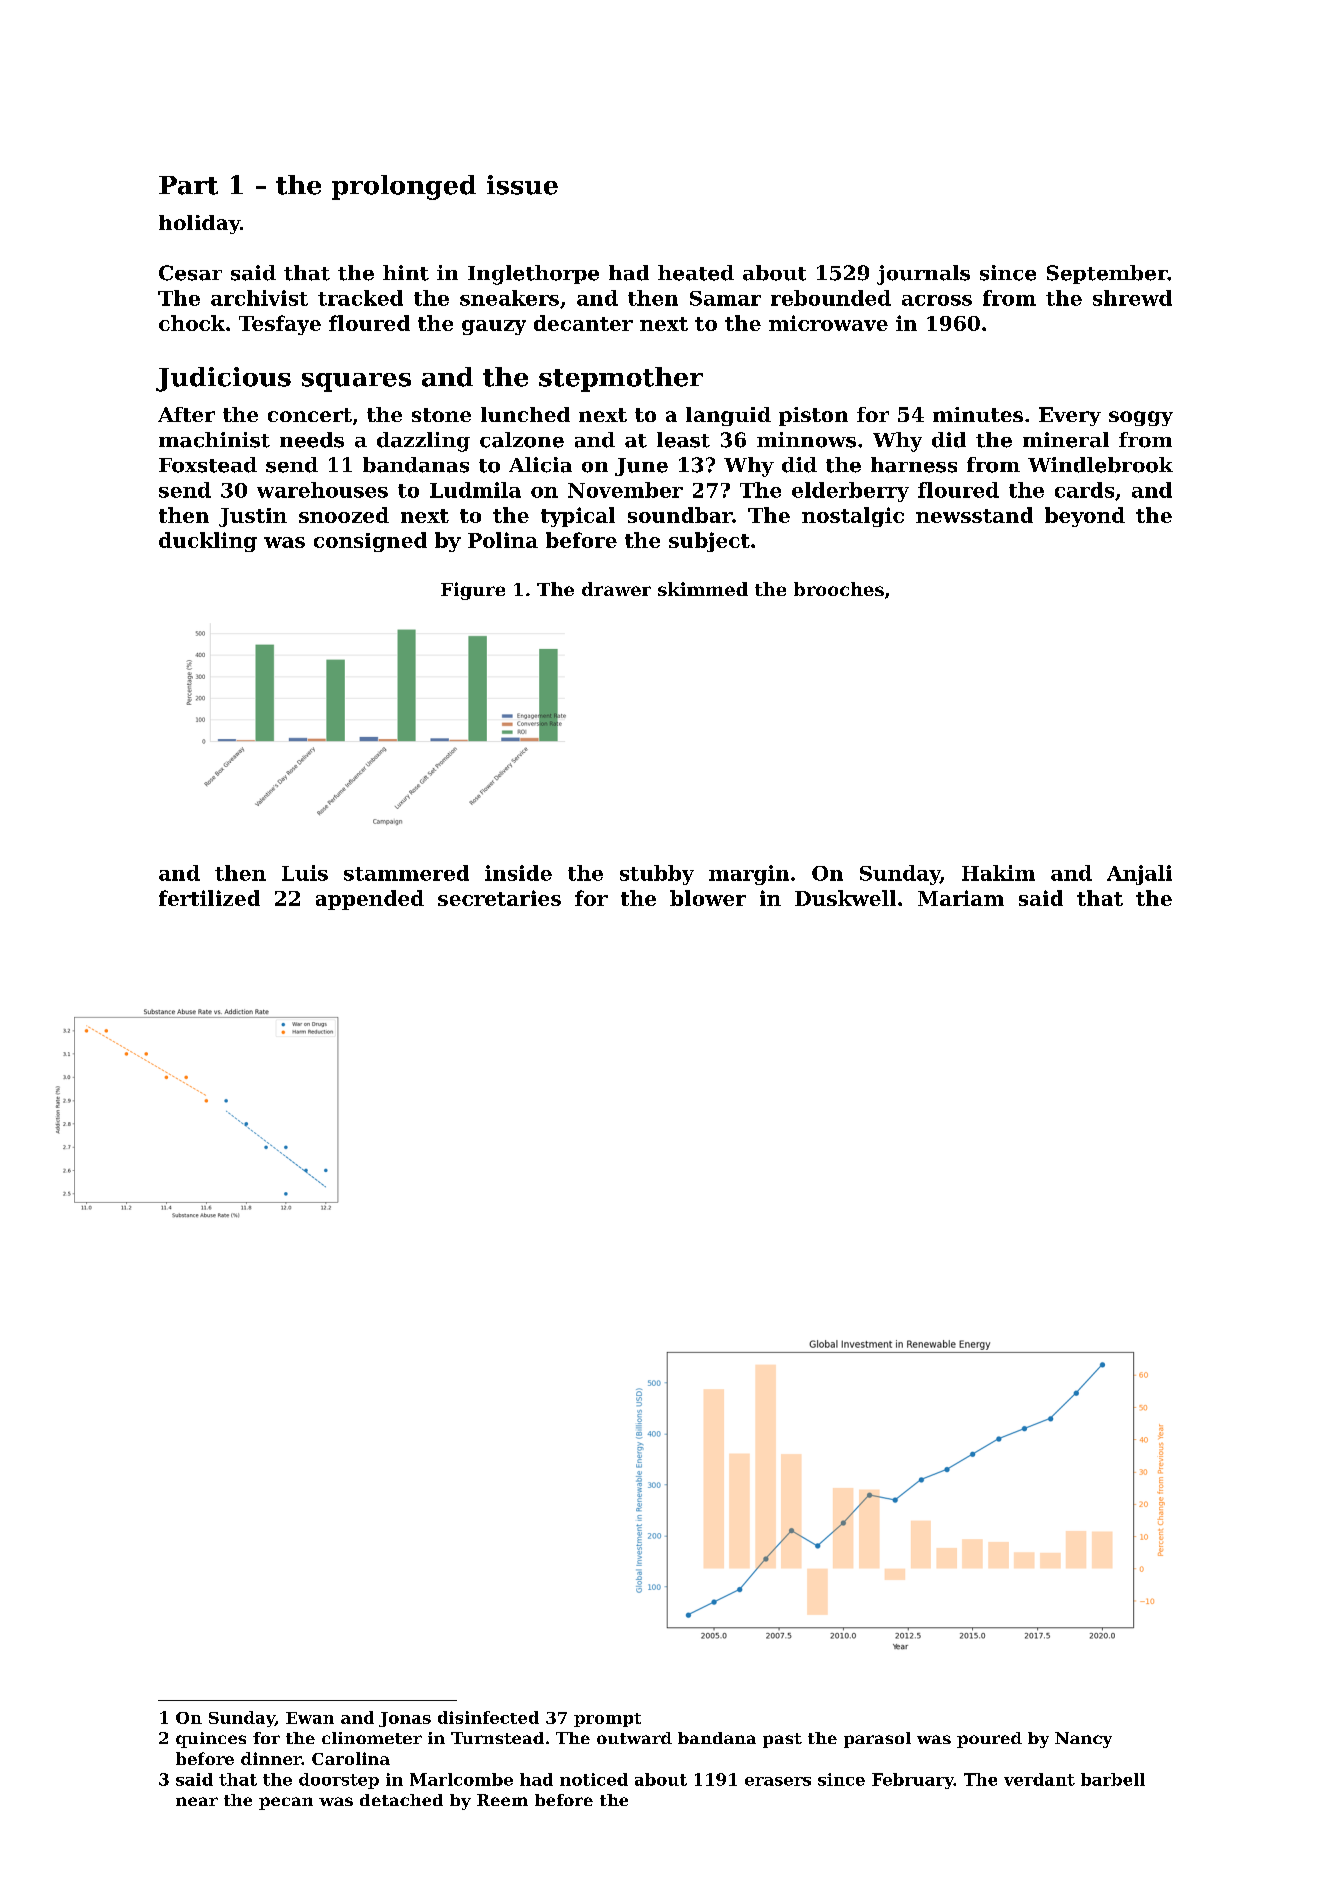  What do you see at coordinates (709, 542) in the screenshot?
I see `subject` at bounding box center [709, 542].
